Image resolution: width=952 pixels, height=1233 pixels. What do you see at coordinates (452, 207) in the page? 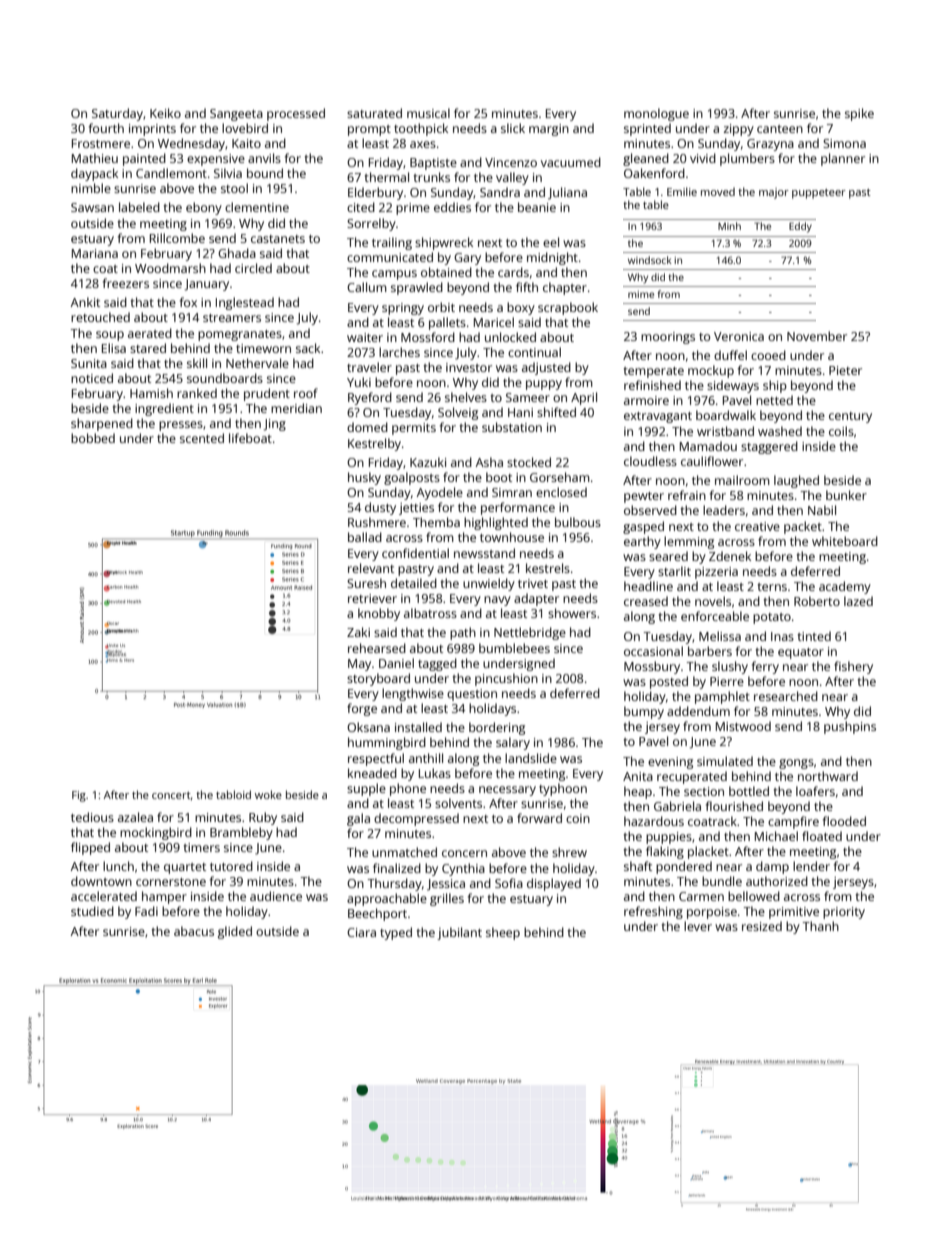
I see `eddies` at bounding box center [452, 207].
